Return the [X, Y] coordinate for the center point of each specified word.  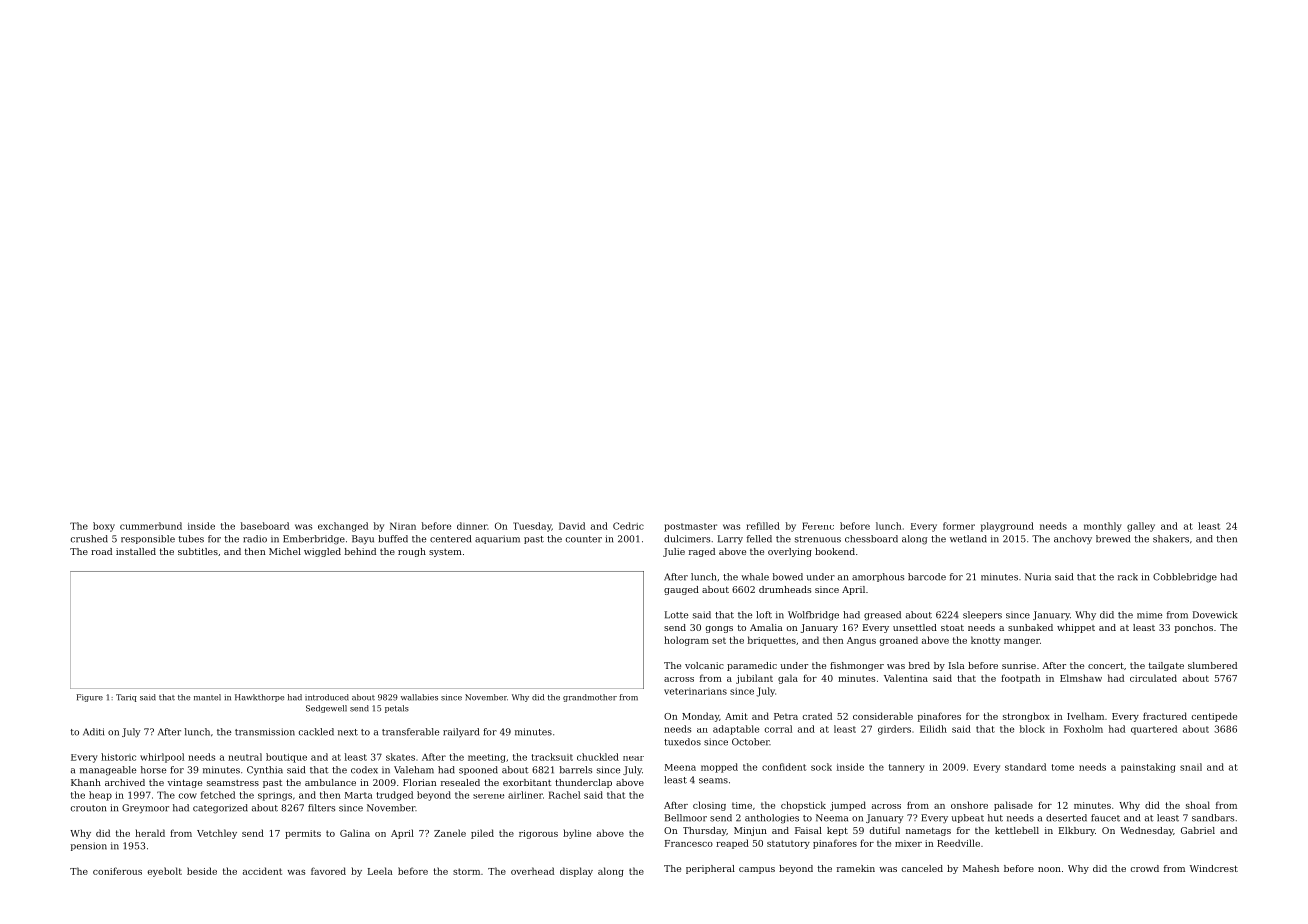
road [101, 551]
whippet [1076, 628]
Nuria [1038, 577]
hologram [686, 641]
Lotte [676, 615]
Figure [90, 698]
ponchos [1194, 628]
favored [328, 871]
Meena [680, 767]
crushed [89, 539]
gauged [681, 590]
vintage [184, 783]
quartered [1154, 730]
